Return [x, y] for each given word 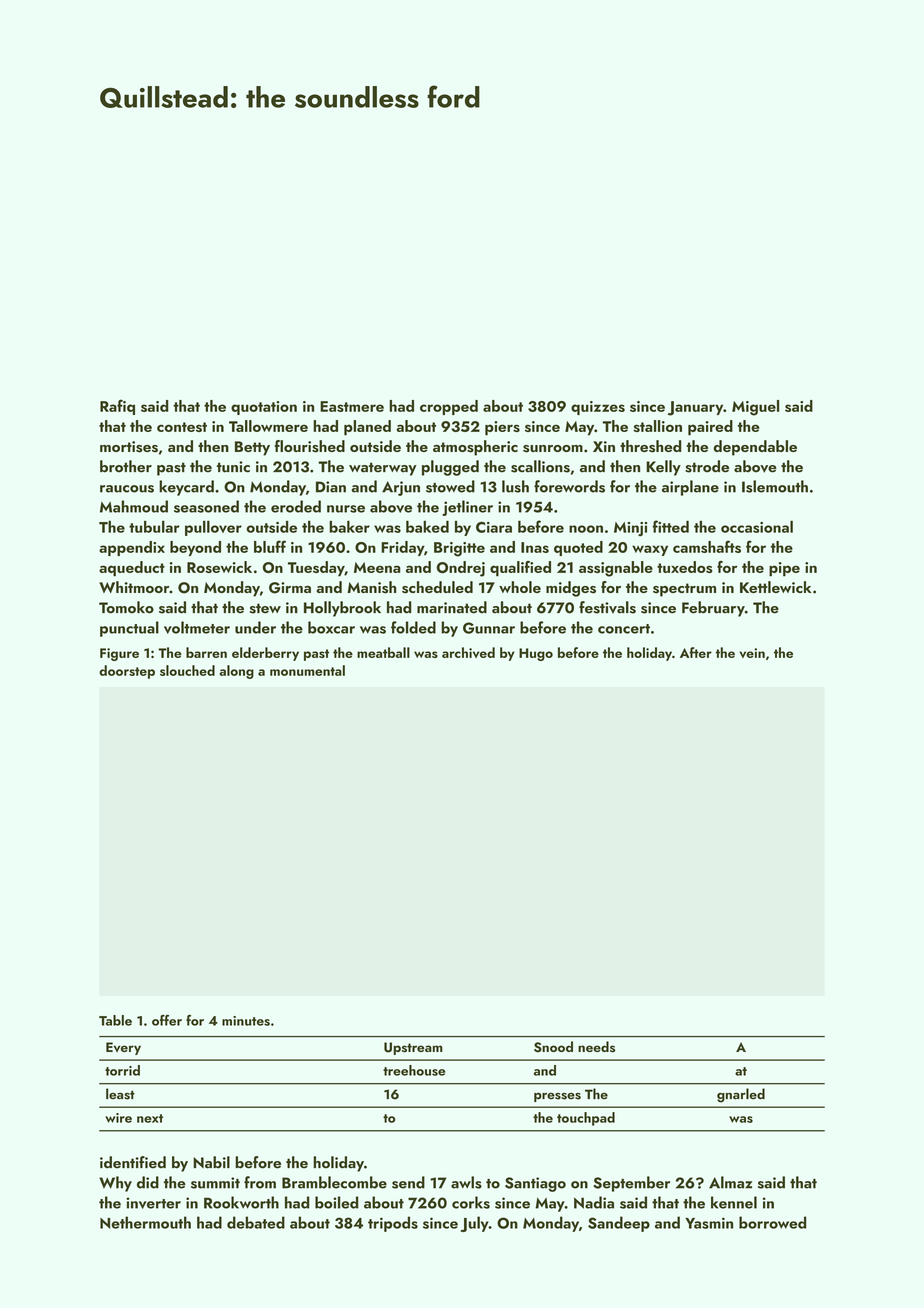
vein [752, 653]
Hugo [536, 654]
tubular [154, 527]
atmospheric [475, 448]
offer [167, 1020]
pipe [784, 569]
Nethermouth [145, 1222]
